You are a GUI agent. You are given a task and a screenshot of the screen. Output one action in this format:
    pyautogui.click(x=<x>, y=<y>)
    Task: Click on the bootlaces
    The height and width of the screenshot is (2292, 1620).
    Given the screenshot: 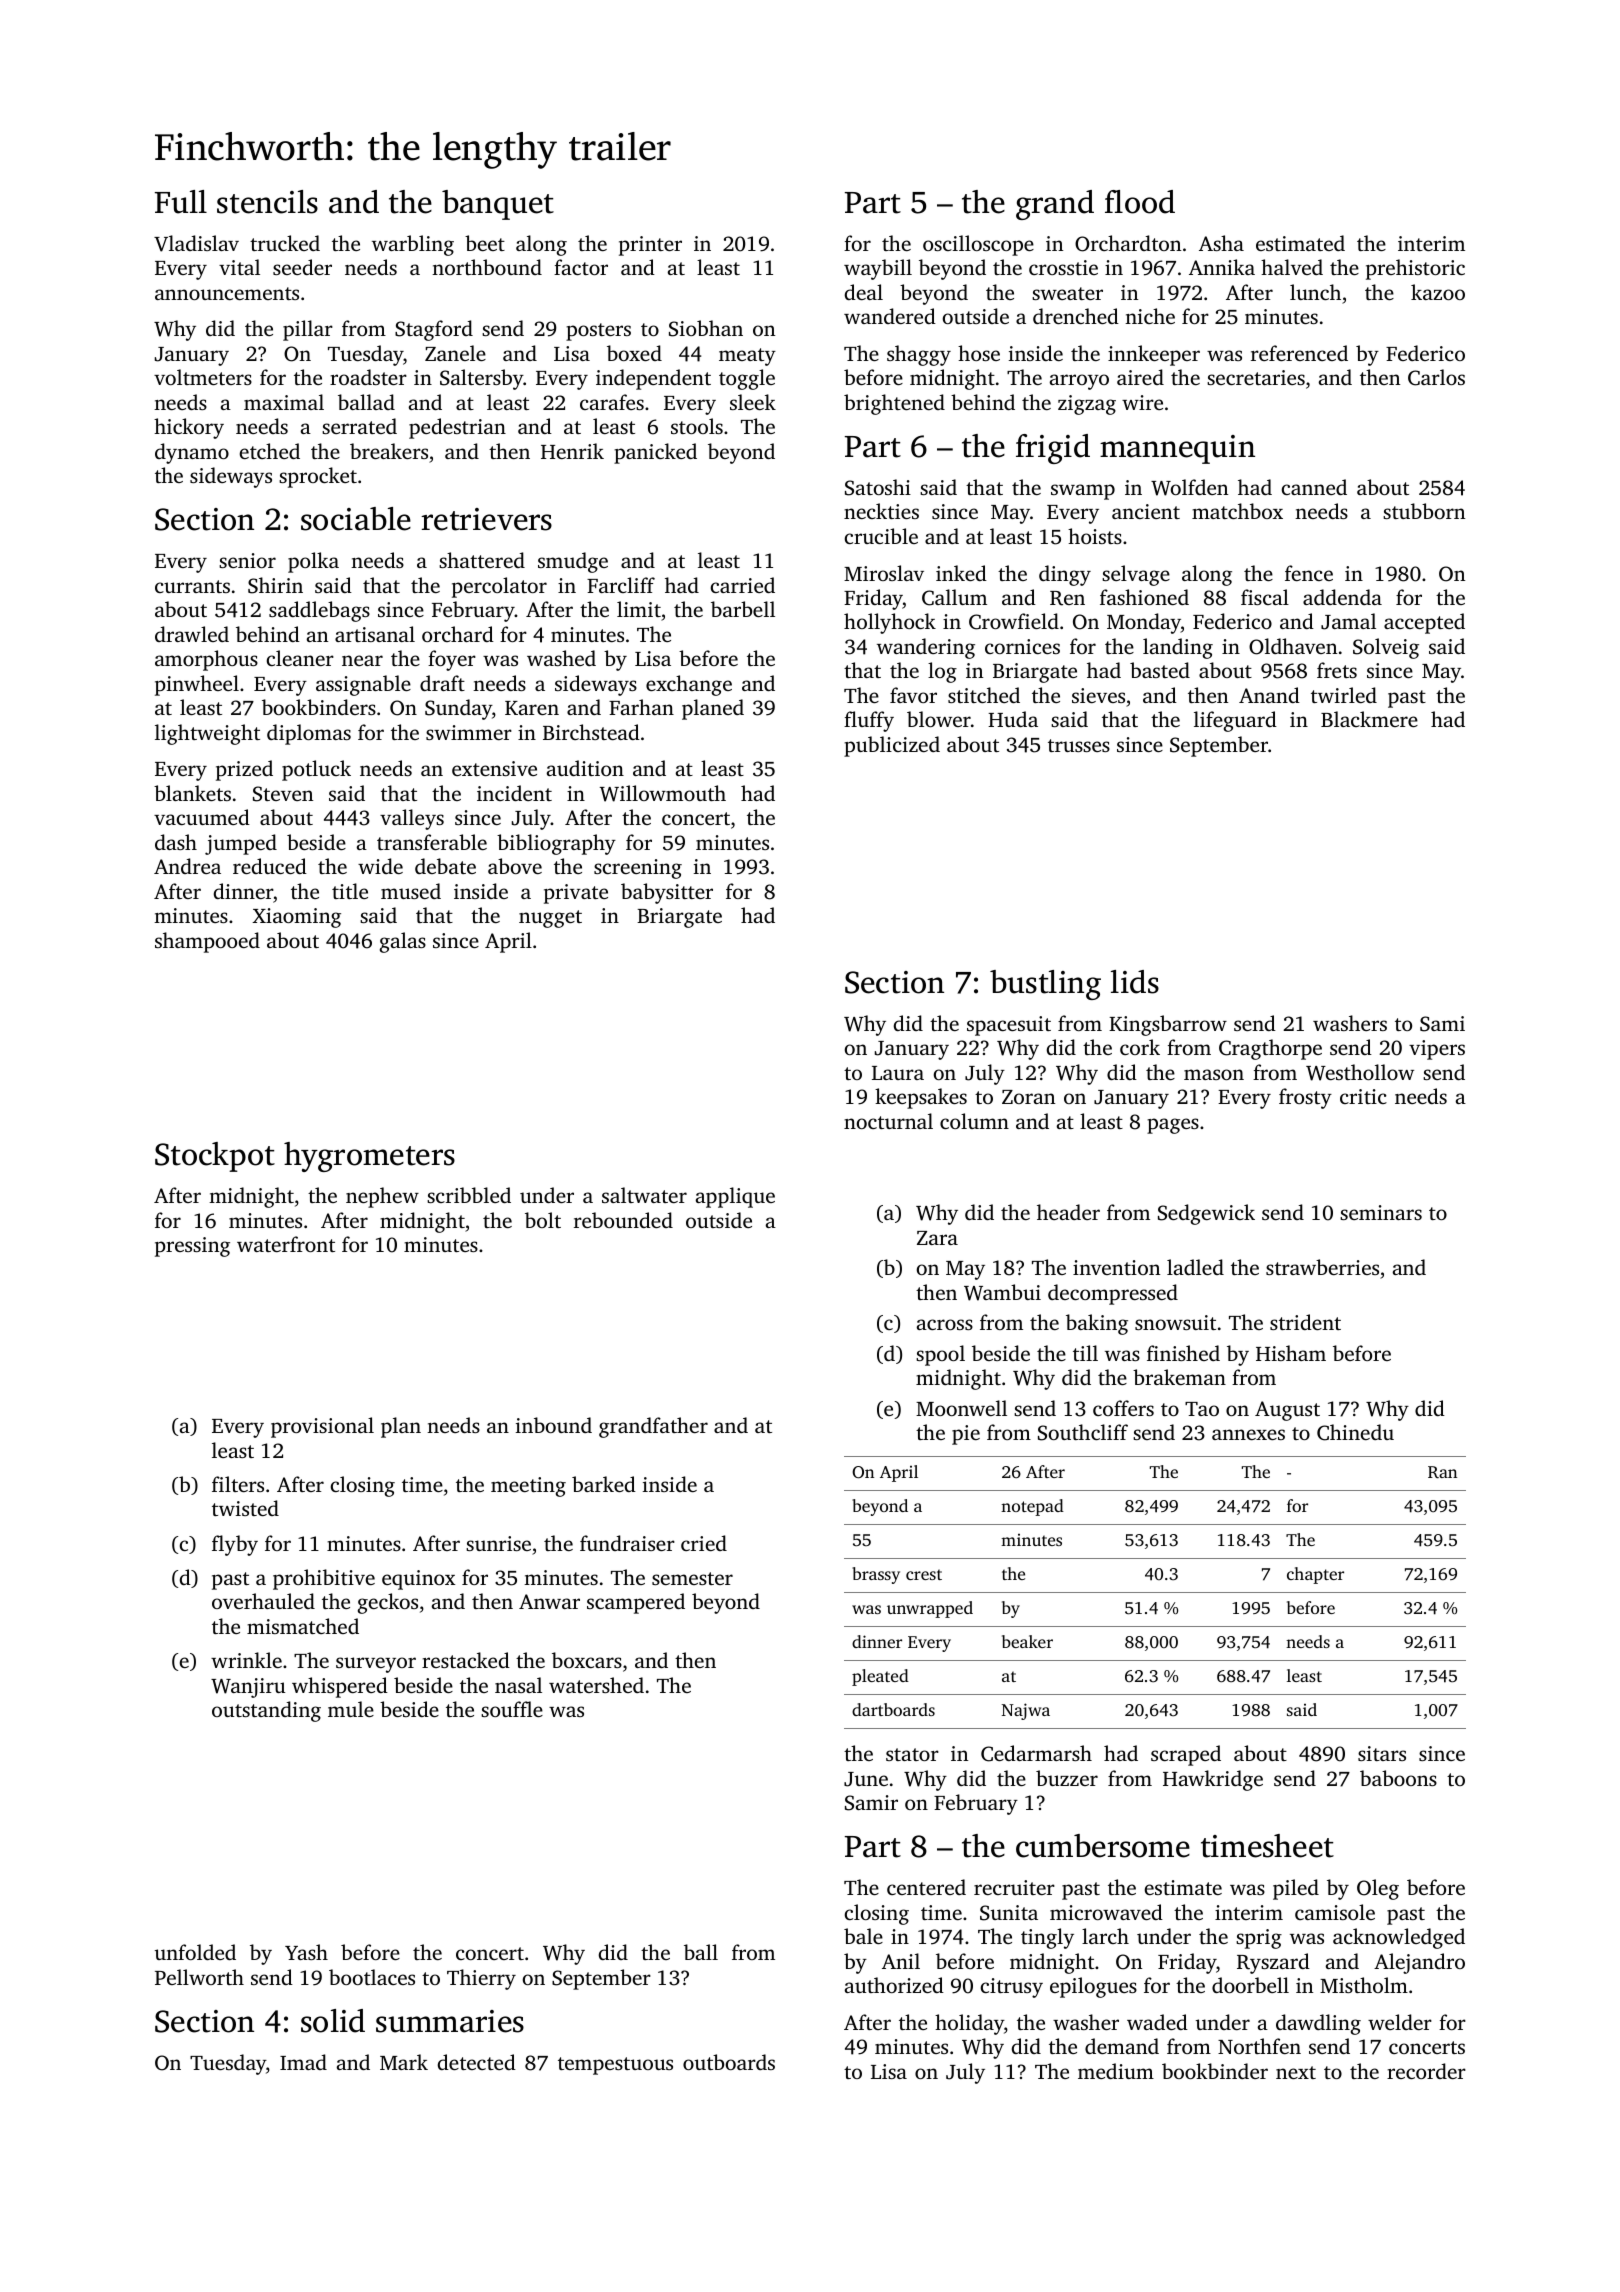 What is the action you would take?
    pyautogui.click(x=372, y=1977)
